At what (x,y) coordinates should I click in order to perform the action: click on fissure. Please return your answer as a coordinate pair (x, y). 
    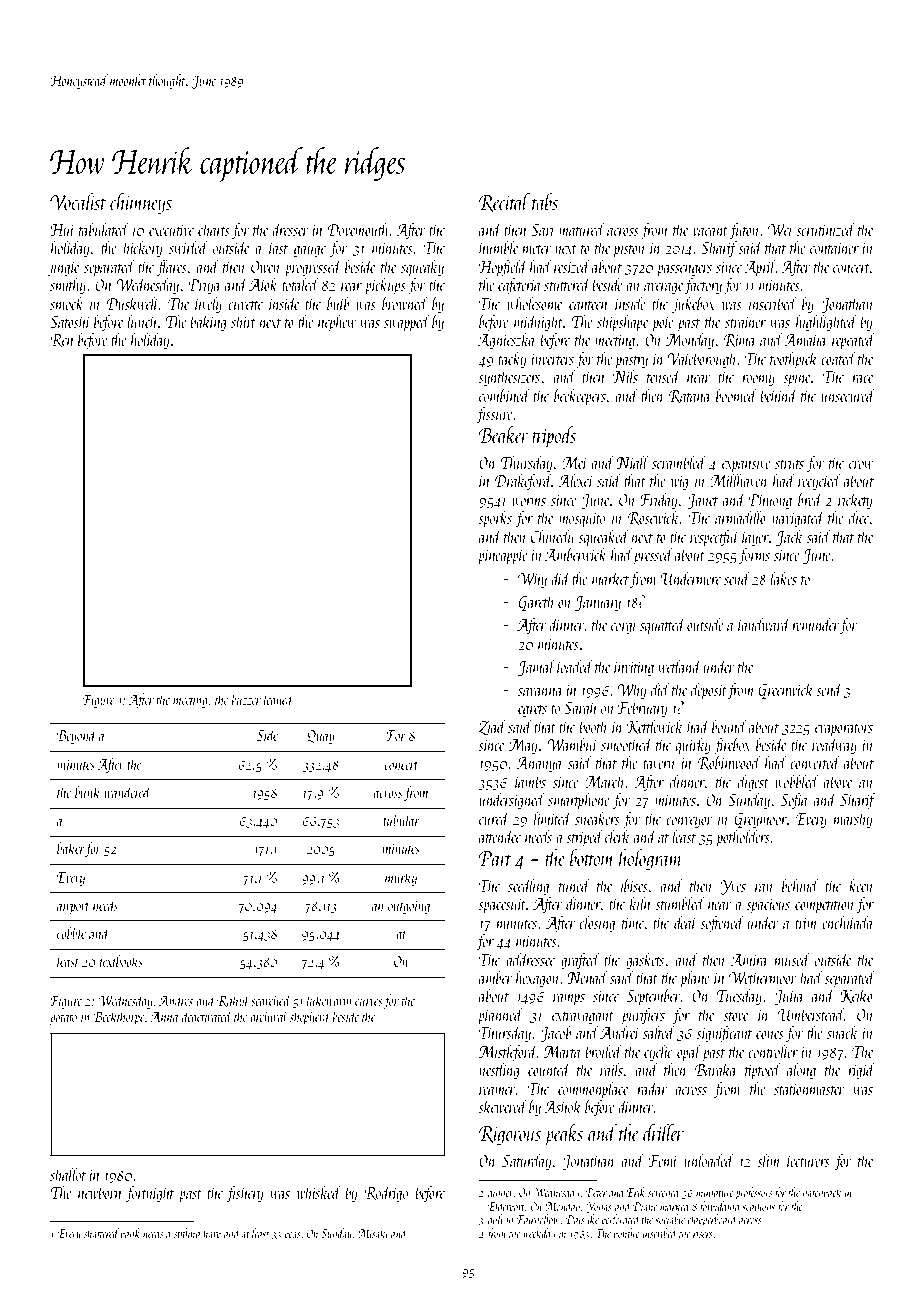
    Looking at the image, I should click on (494, 415).
